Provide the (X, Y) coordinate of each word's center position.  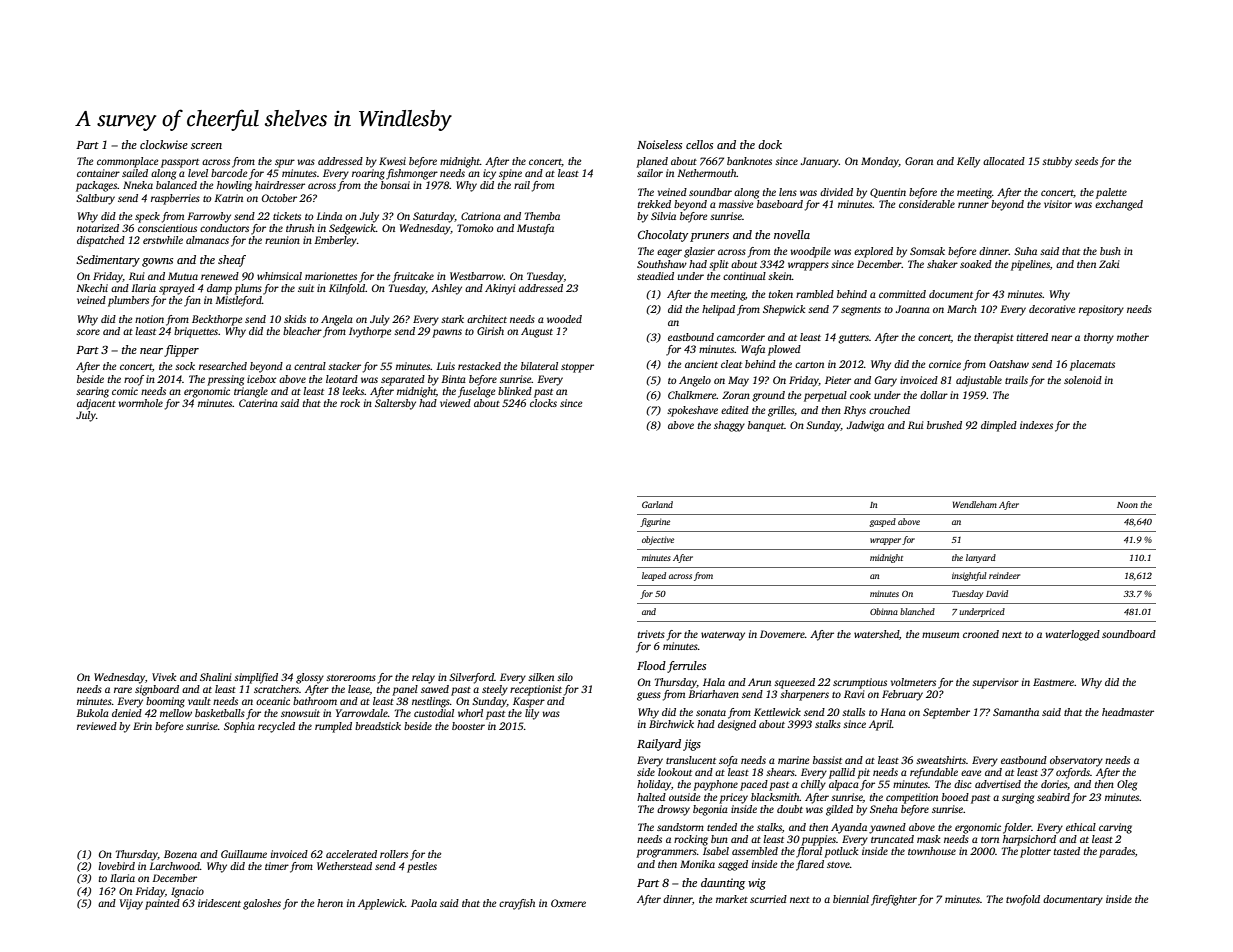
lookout (675, 772)
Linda (329, 216)
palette (1111, 193)
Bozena (180, 854)
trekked (654, 204)
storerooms (351, 678)
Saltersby (395, 404)
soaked (976, 264)
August (537, 332)
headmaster (1128, 712)
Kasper (529, 702)
